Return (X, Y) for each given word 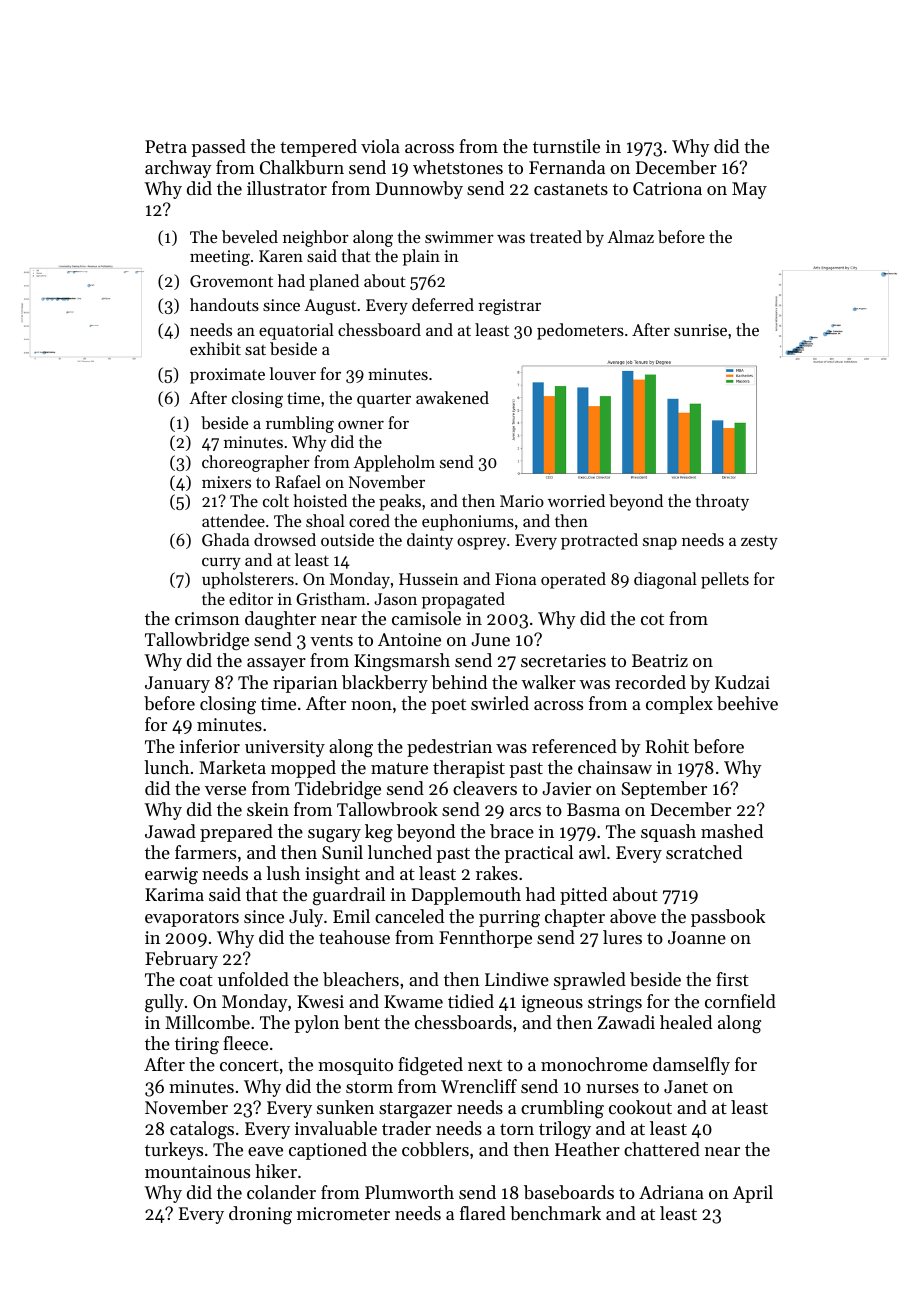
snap (660, 543)
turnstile (566, 146)
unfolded (253, 979)
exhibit (215, 348)
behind (459, 682)
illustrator (287, 188)
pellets (725, 580)
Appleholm (394, 463)
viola (380, 146)
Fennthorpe (485, 939)
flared (483, 1213)
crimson (207, 618)
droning (260, 1215)
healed (686, 1022)
